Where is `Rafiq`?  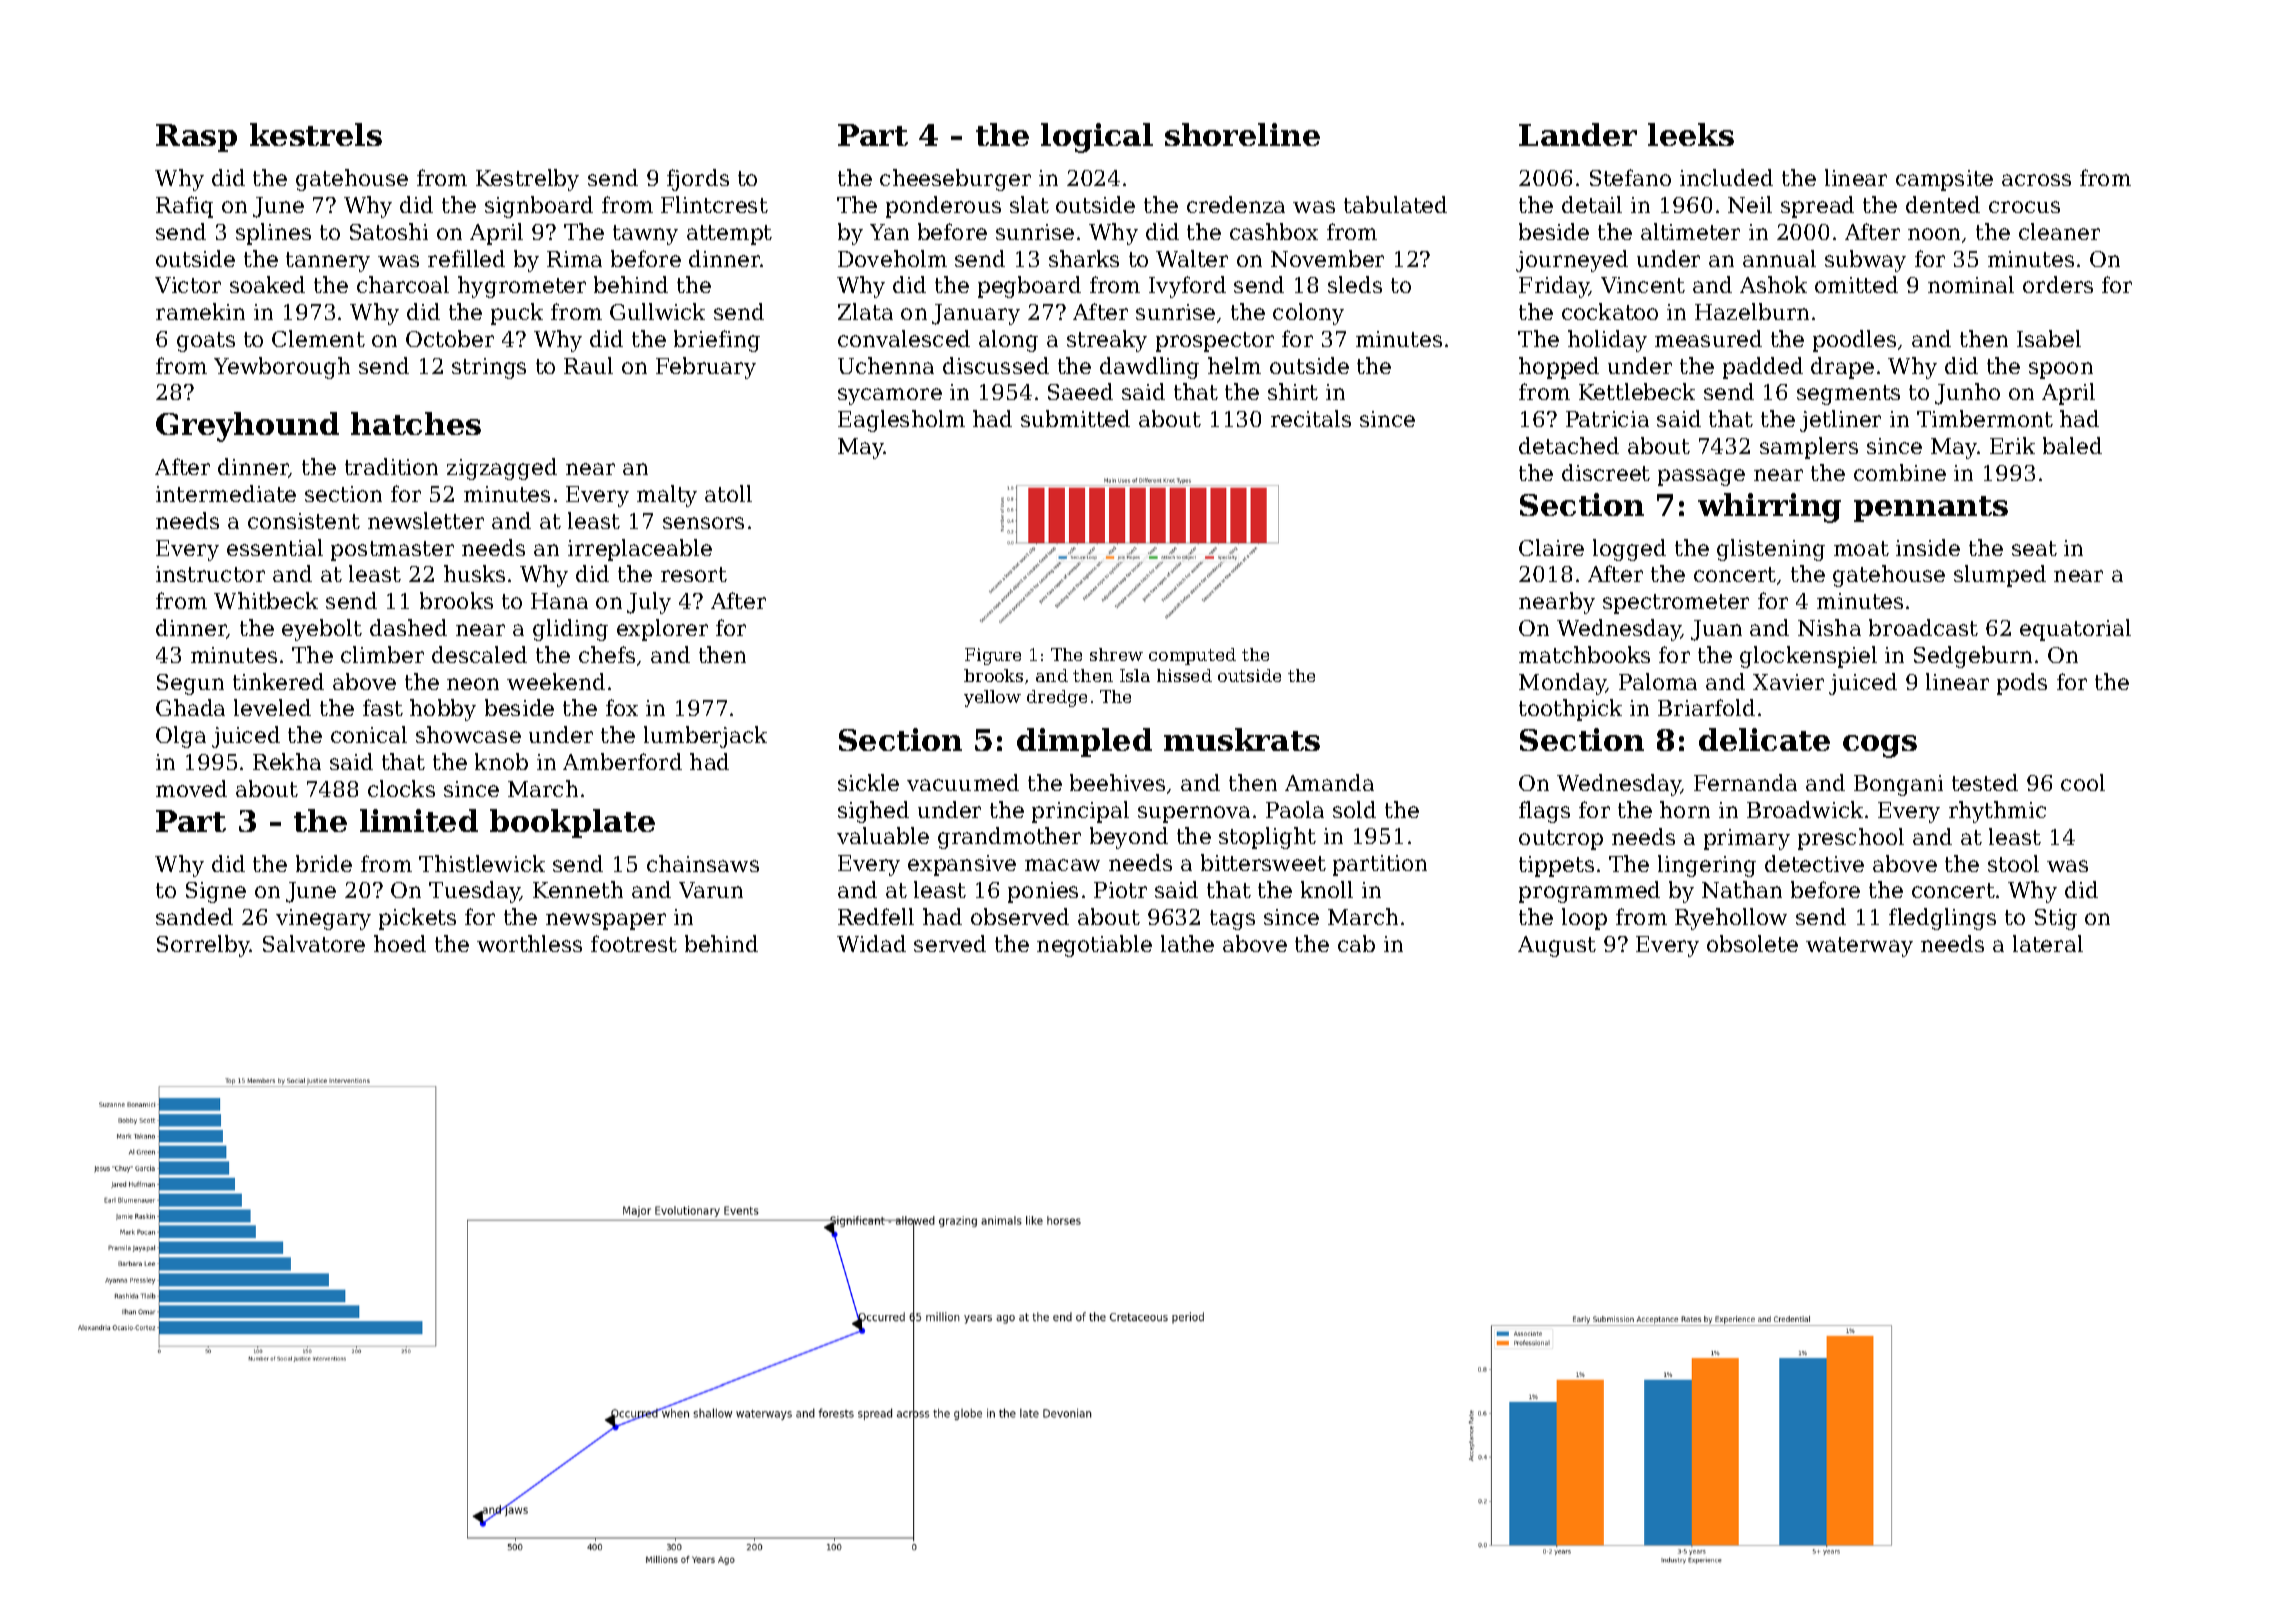 Rafiq is located at coordinates (184, 207).
